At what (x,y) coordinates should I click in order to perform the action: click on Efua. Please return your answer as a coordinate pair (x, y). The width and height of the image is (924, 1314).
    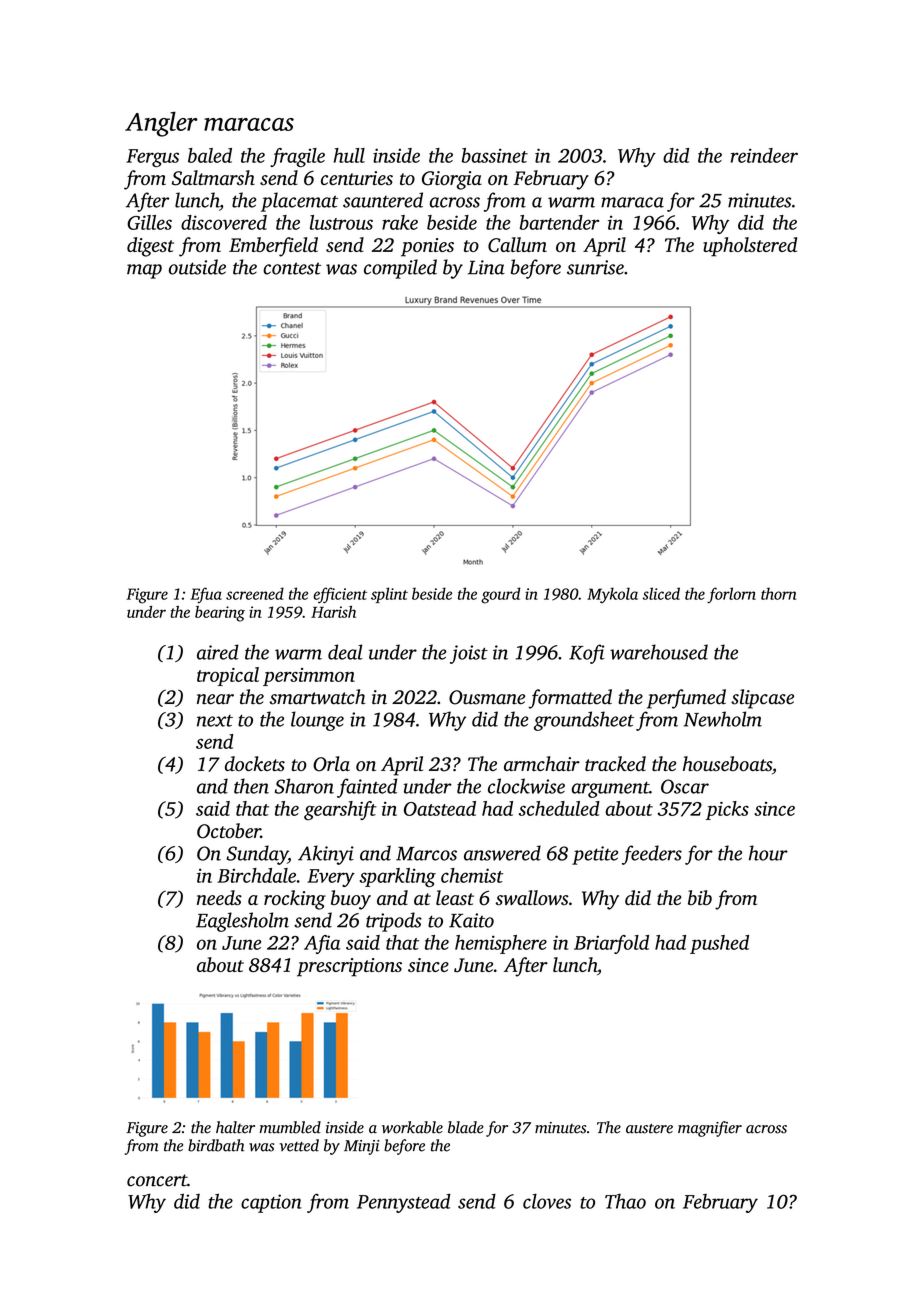
    Looking at the image, I should click on (206, 595).
